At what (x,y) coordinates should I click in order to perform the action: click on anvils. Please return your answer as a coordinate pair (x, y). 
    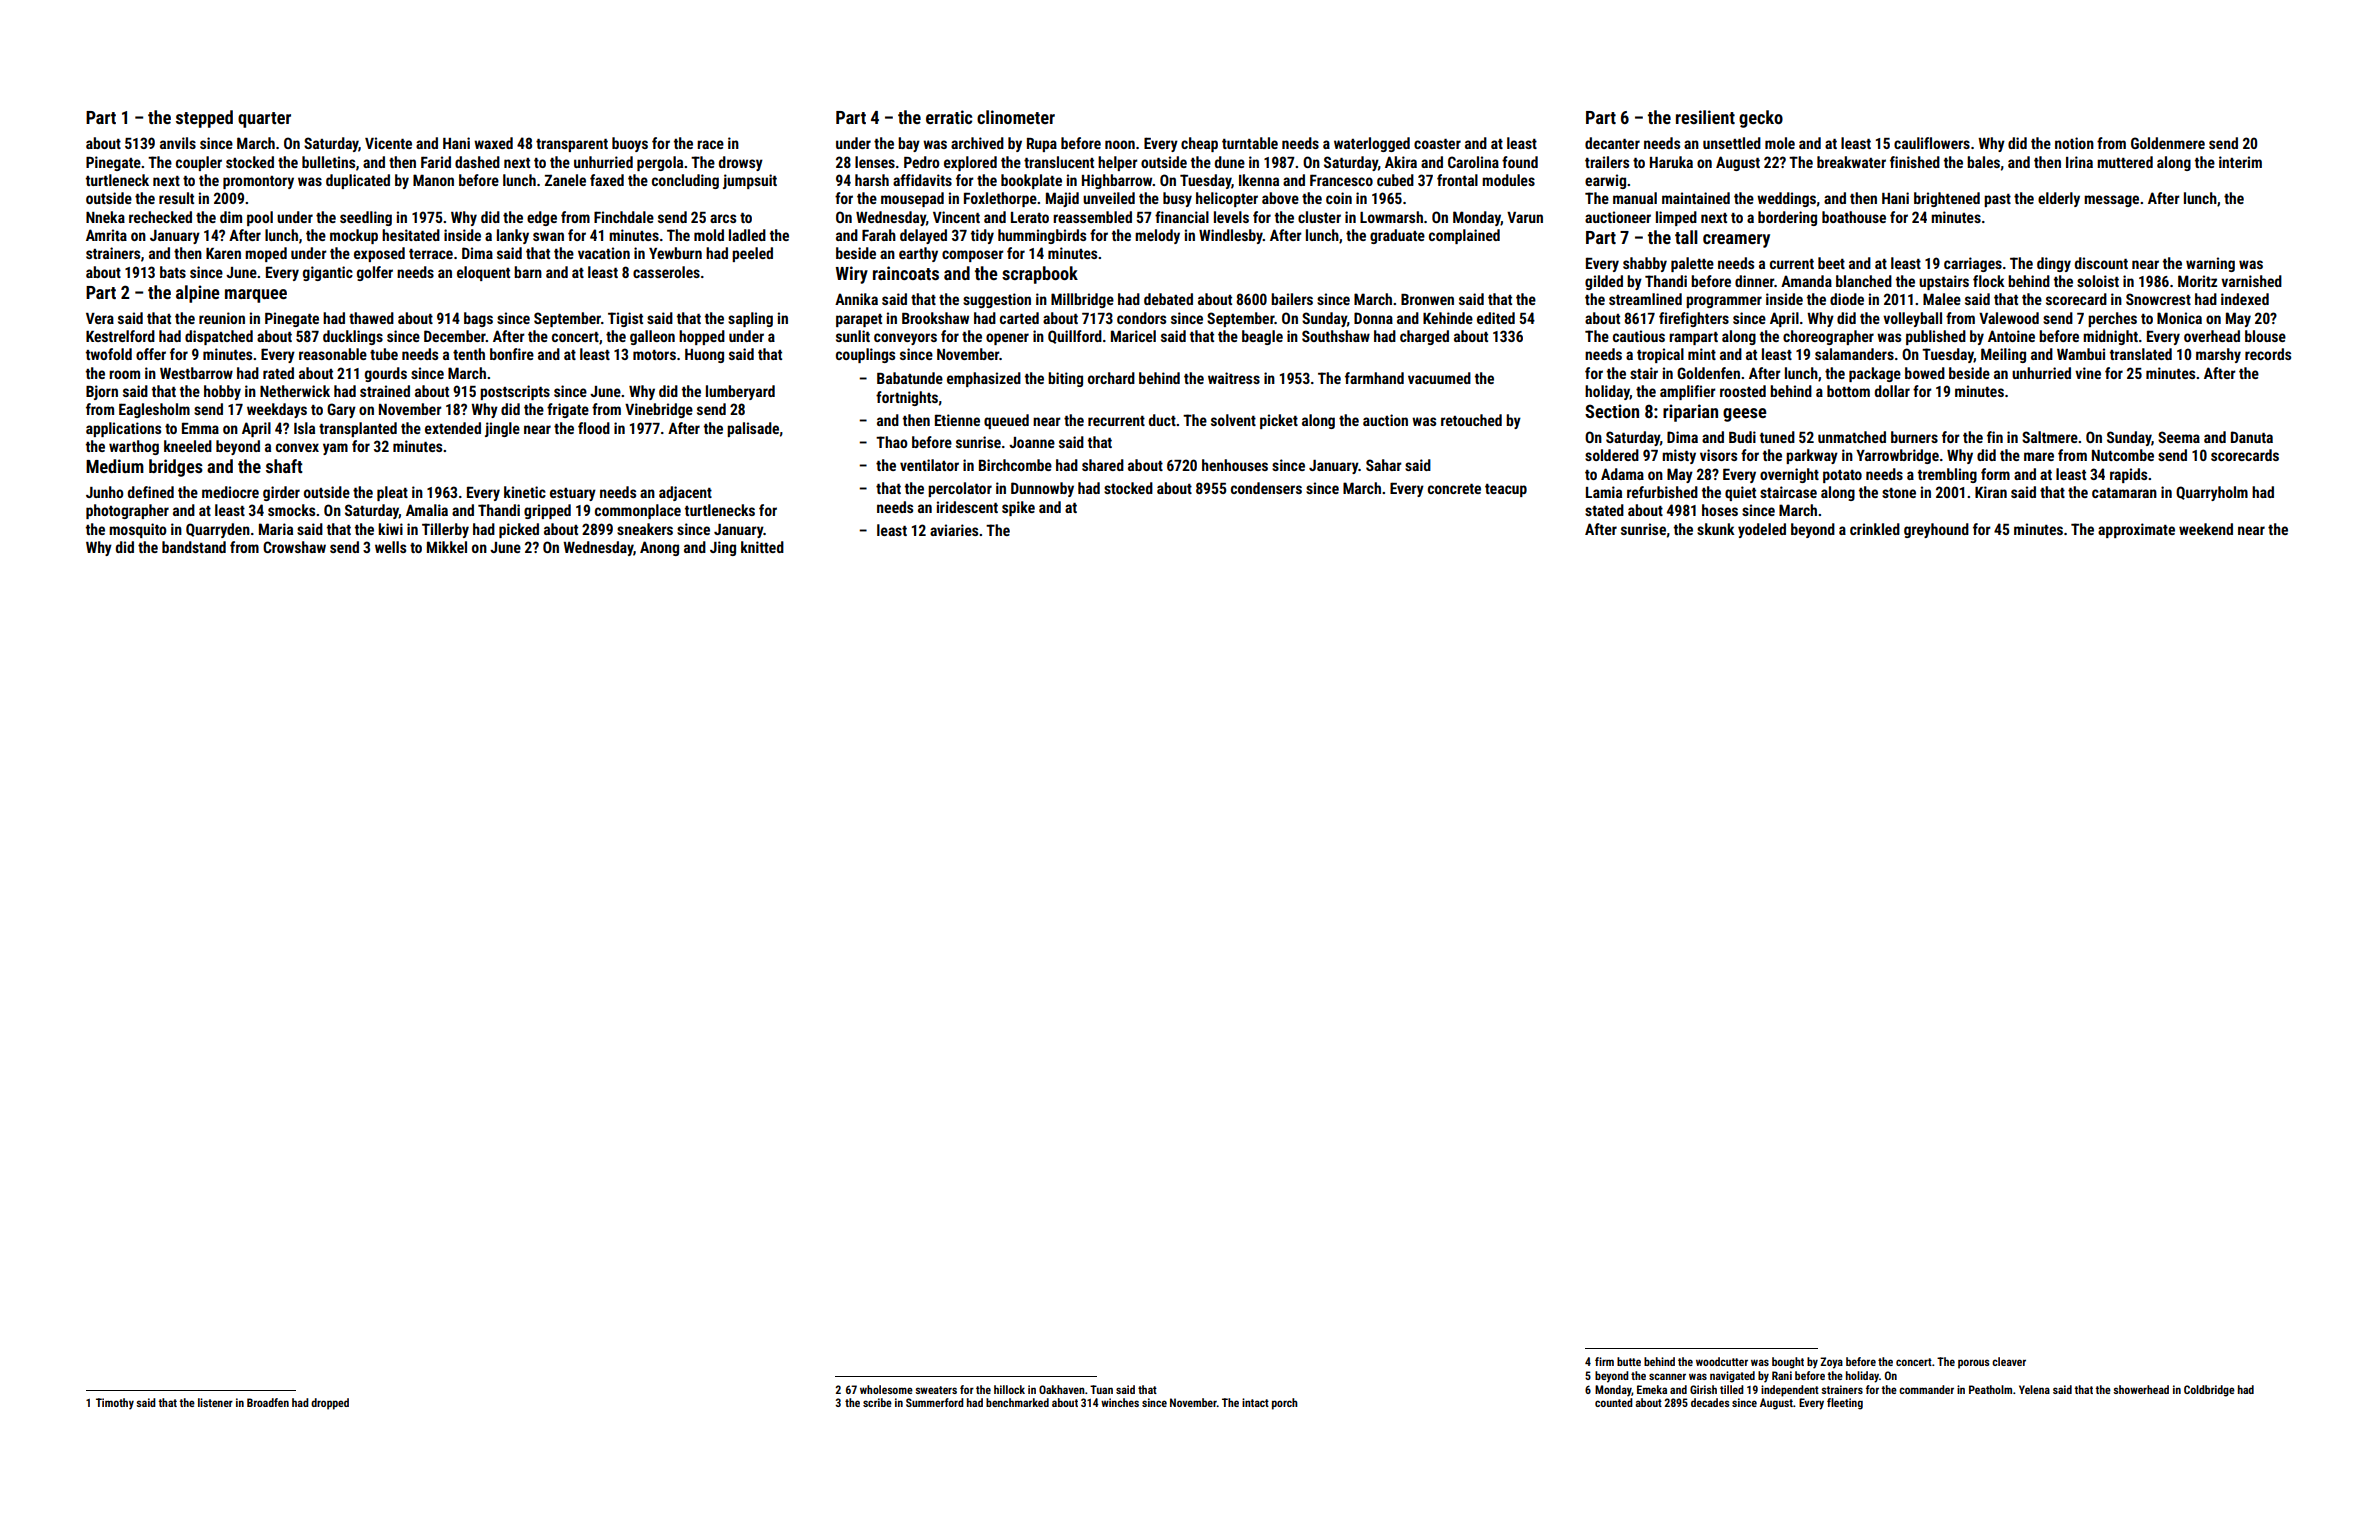
    Looking at the image, I should click on (178, 143).
